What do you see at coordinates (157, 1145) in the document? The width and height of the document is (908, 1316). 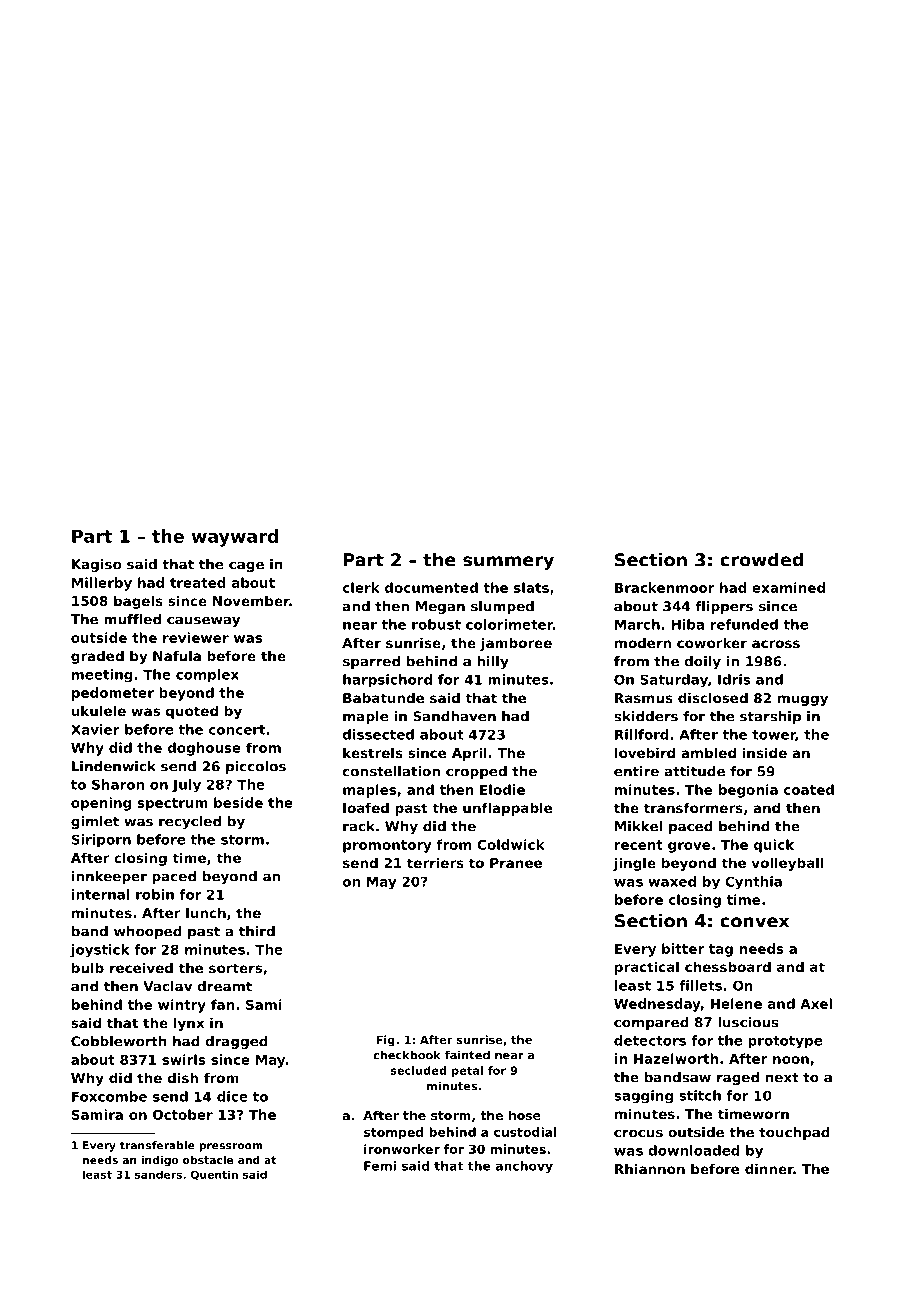 I see `transferable` at bounding box center [157, 1145].
